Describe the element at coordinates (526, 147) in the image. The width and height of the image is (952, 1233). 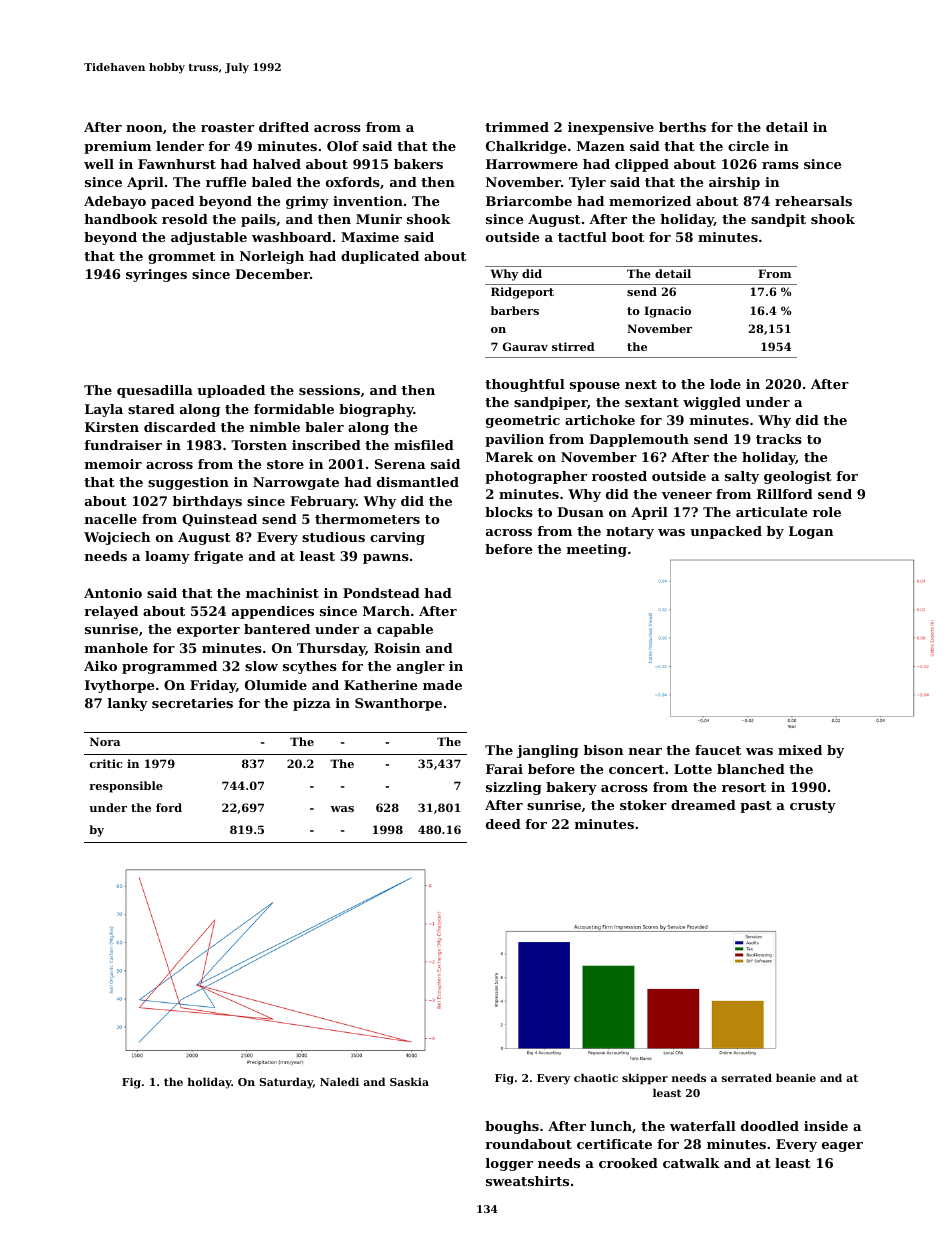
I see `Chalkridge` at that location.
